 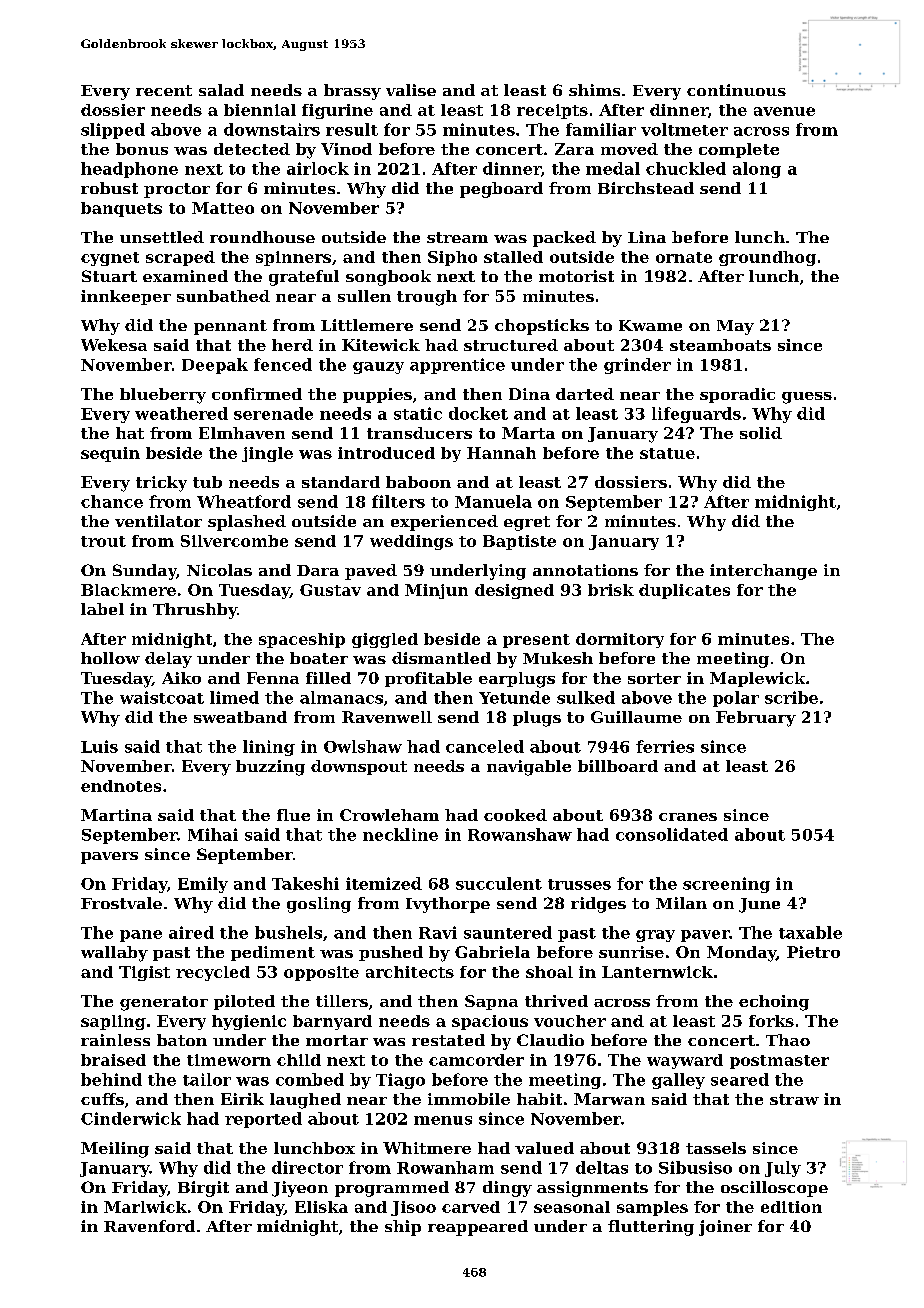 What do you see at coordinates (686, 168) in the screenshot?
I see `chuckled` at bounding box center [686, 168].
